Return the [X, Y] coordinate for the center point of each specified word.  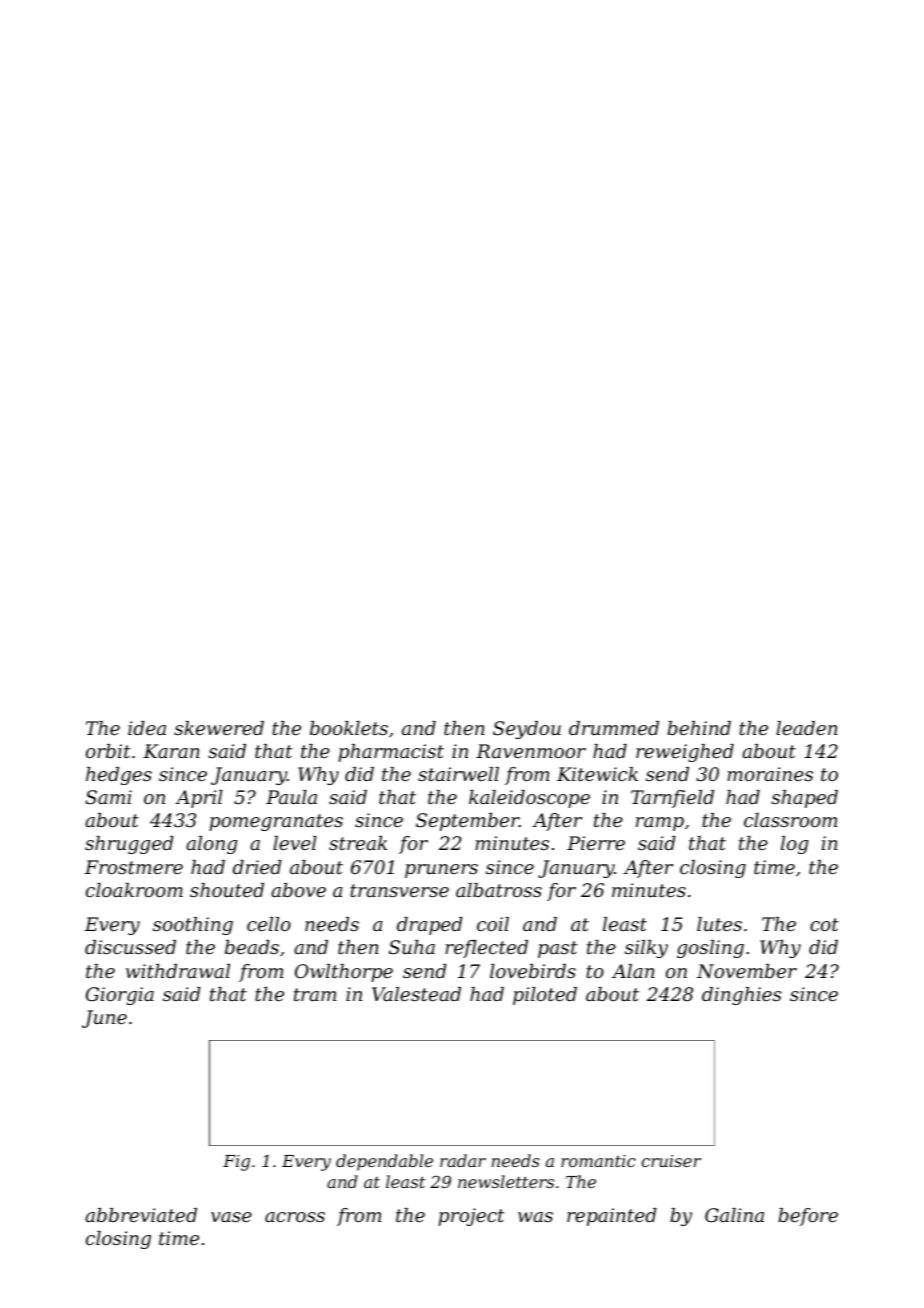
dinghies [742, 996]
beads [252, 947]
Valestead [416, 994]
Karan [171, 751]
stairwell [458, 774]
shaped [804, 799]
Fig [236, 1163]
